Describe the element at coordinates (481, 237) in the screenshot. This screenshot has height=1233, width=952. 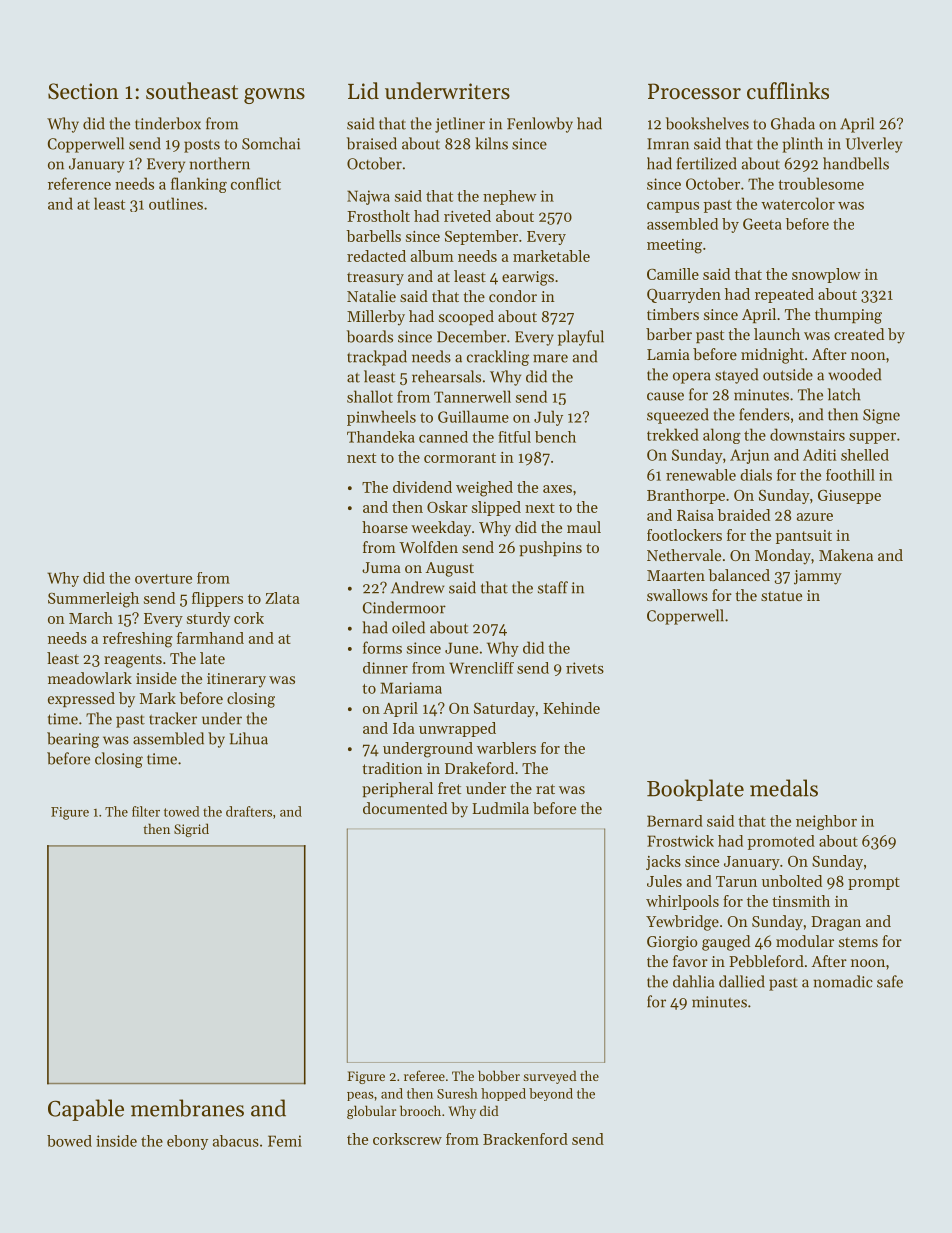
I see `September` at that location.
